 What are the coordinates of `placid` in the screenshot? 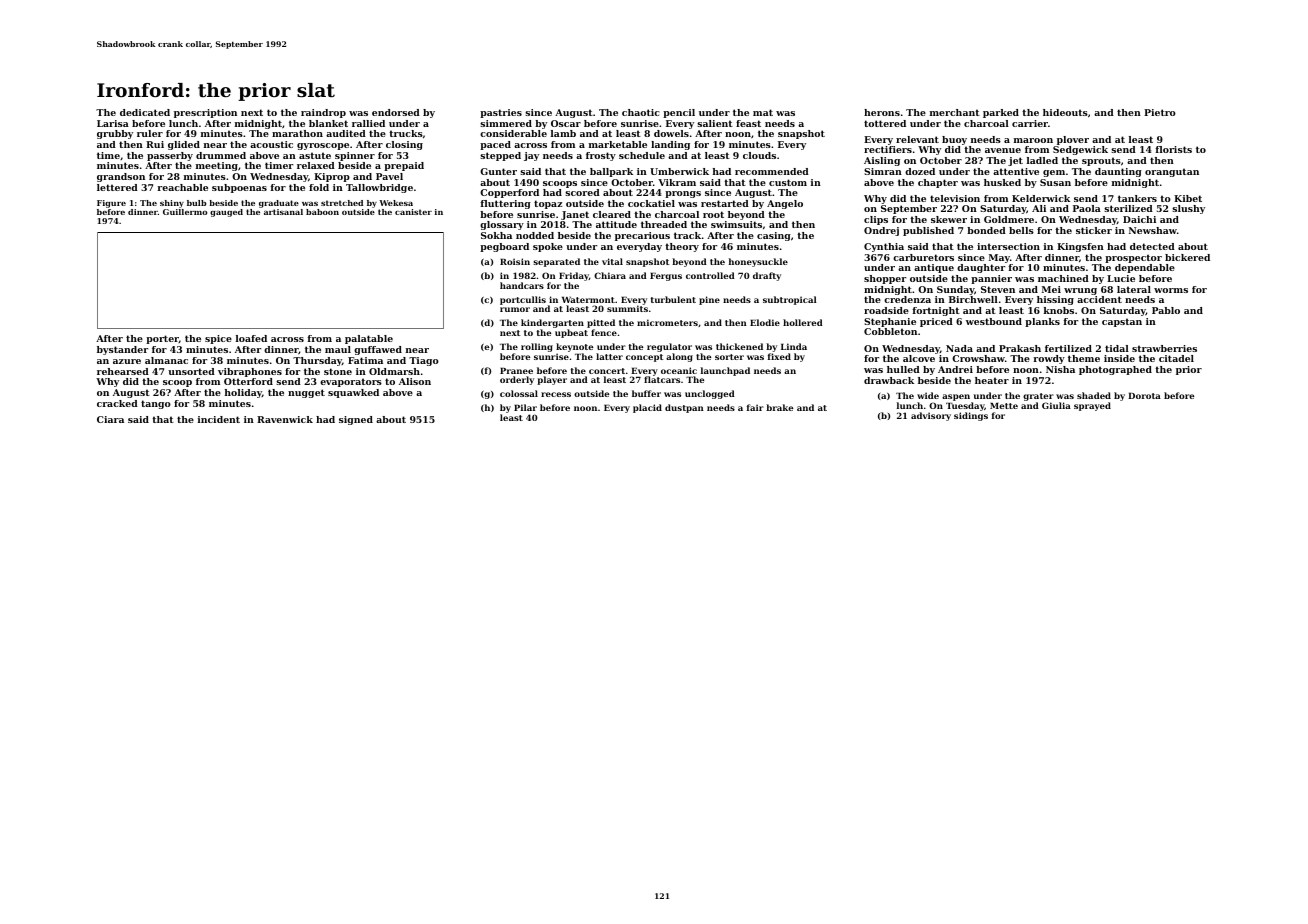 It's located at (647, 408).
